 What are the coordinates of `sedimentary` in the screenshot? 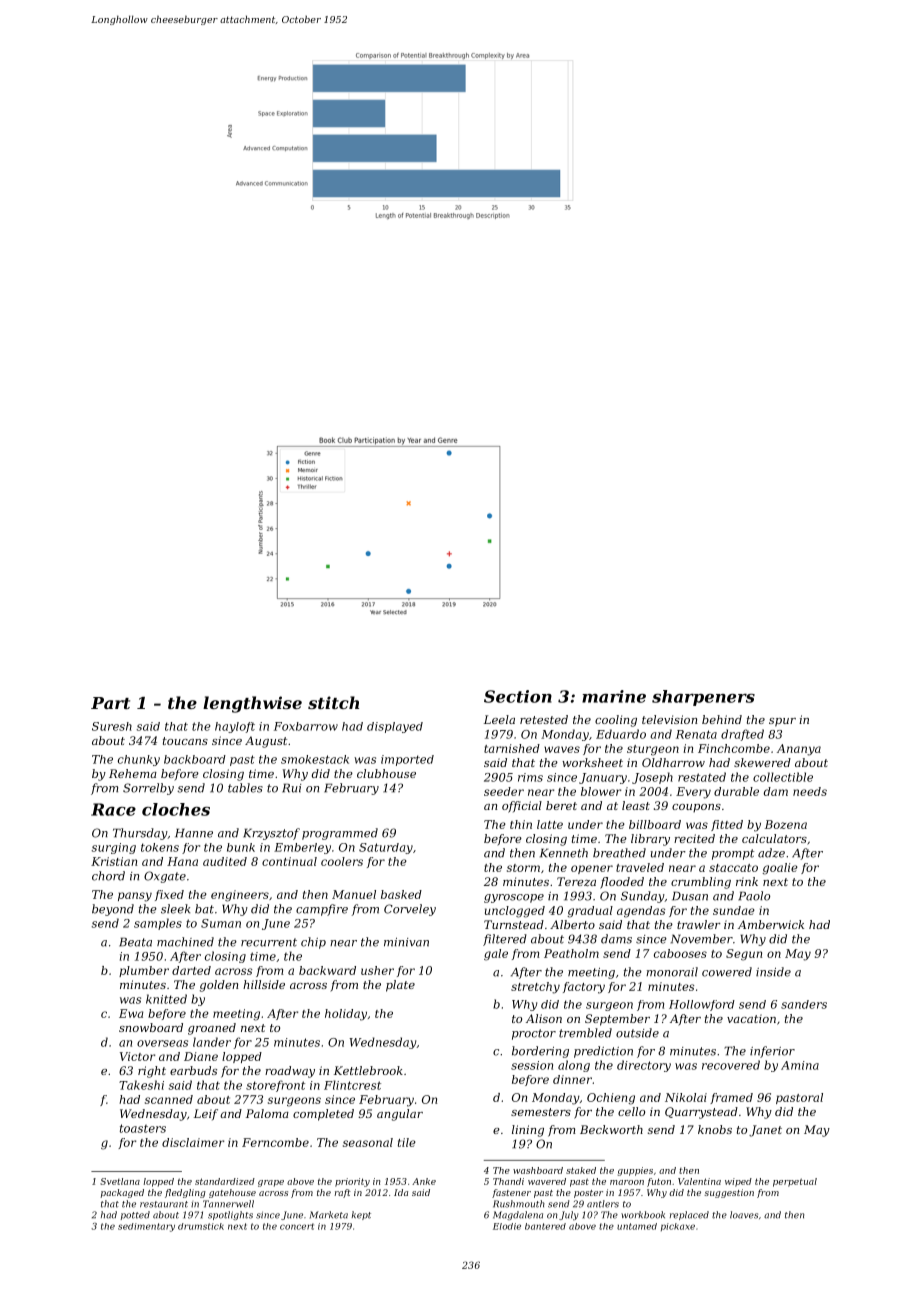 It's located at (146, 1227).
